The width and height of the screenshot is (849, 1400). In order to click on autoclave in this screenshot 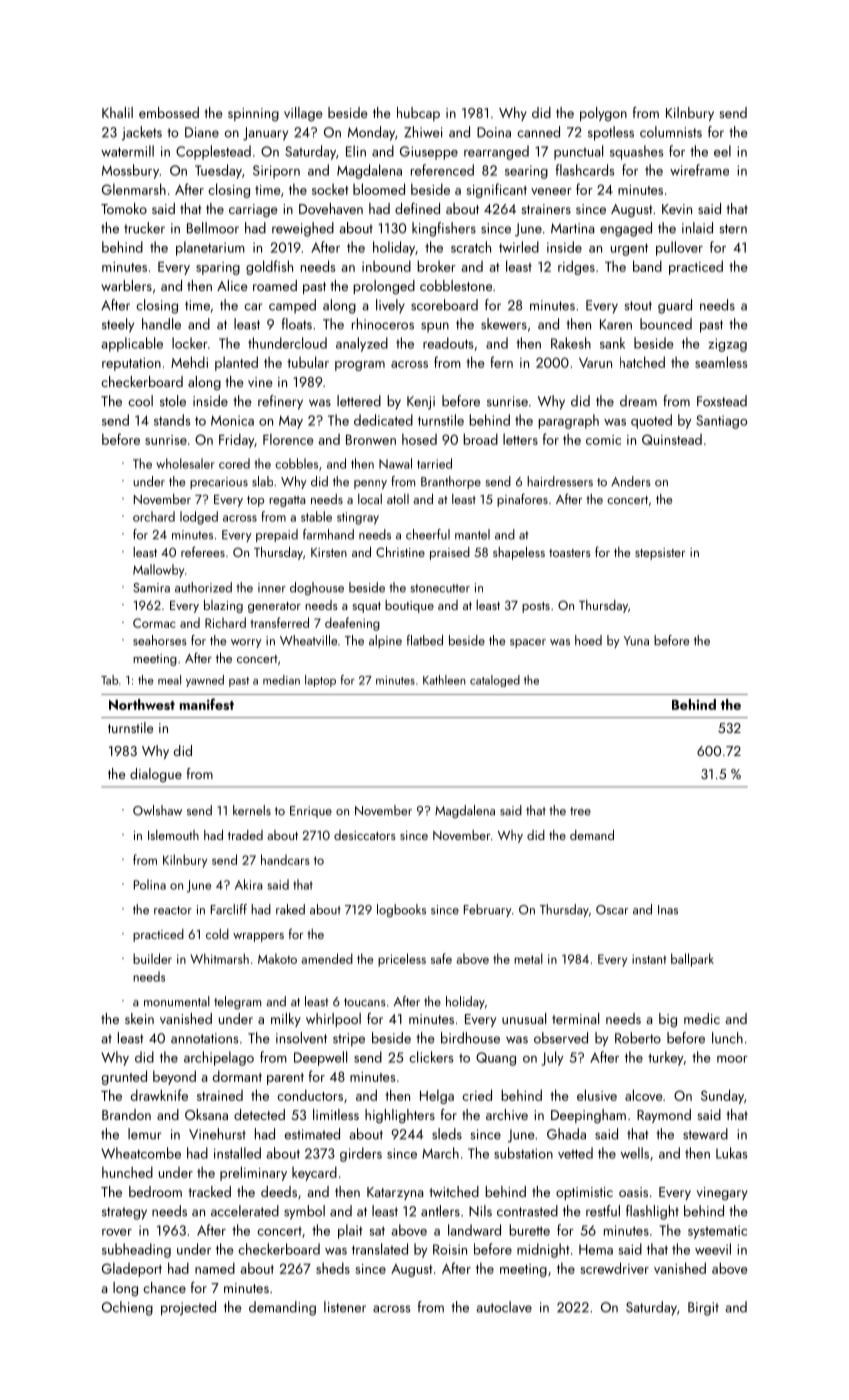, I will do `click(504, 1307)`.
